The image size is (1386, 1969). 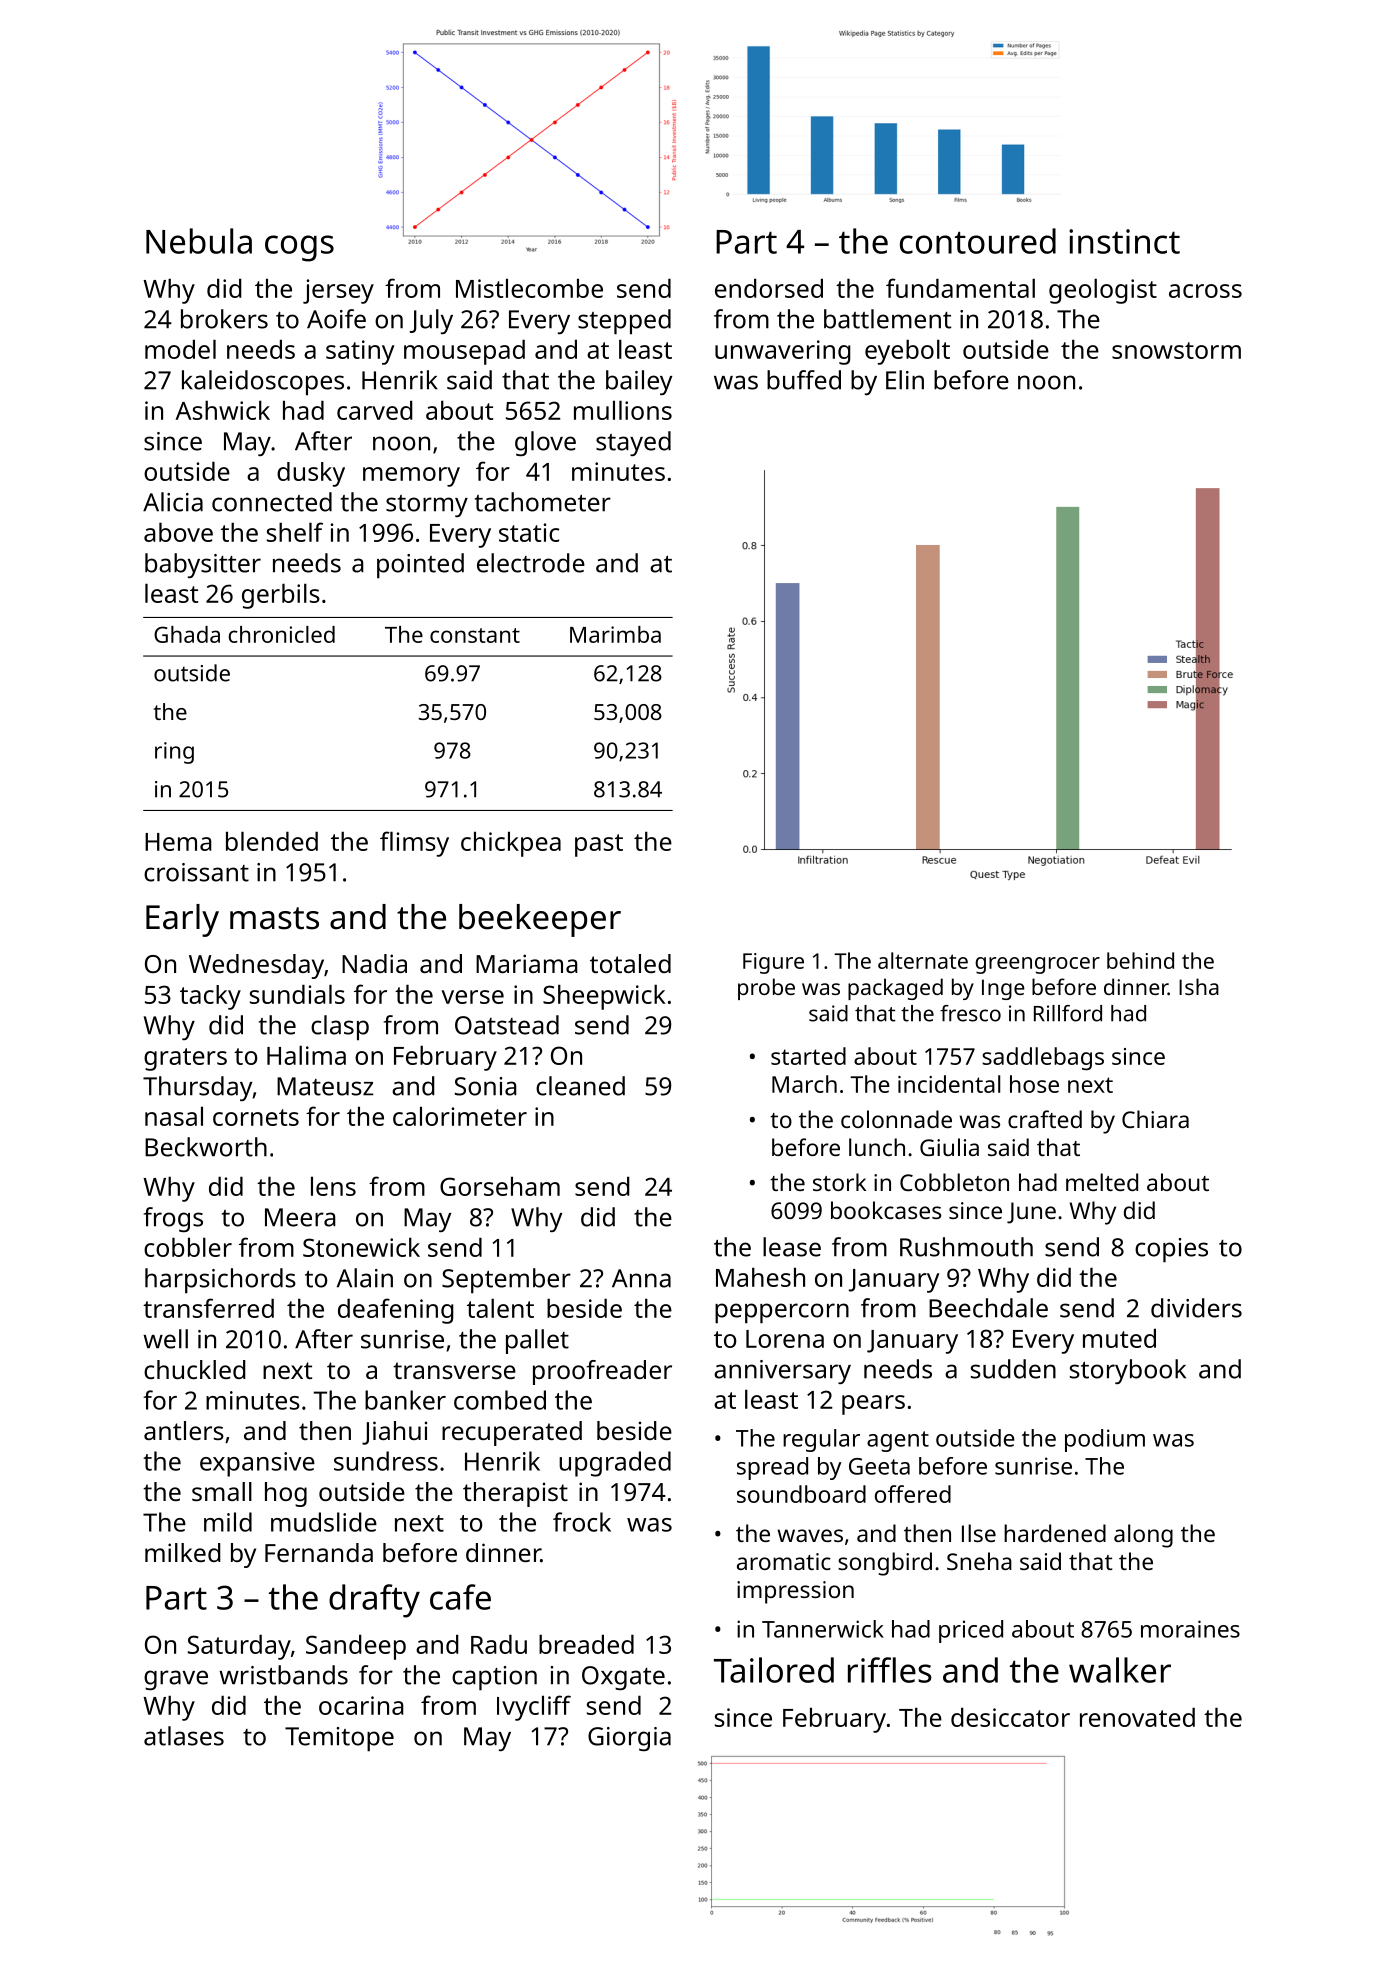 What do you see at coordinates (774, 1670) in the screenshot?
I see `Tailored` at bounding box center [774, 1670].
